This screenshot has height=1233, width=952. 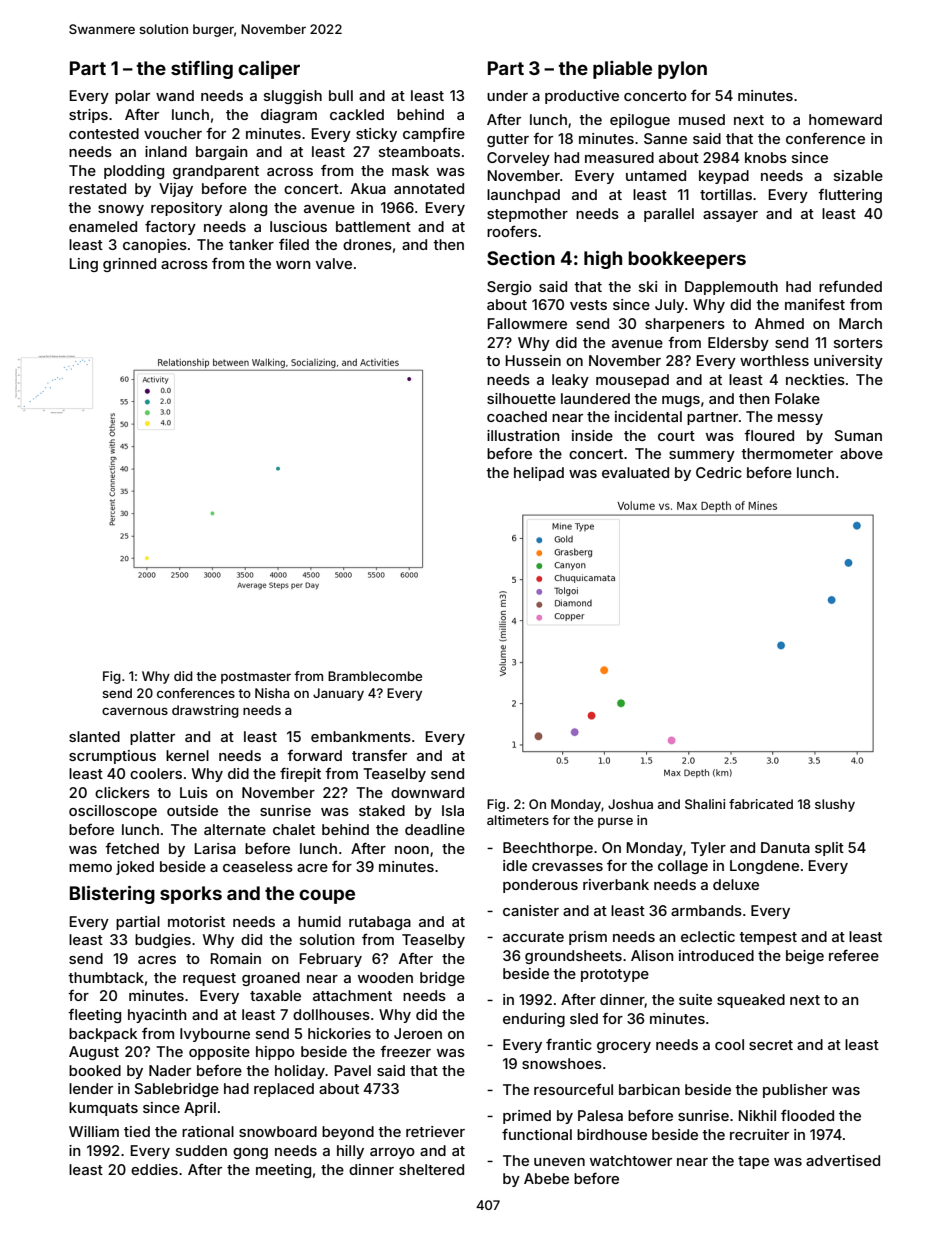 I want to click on worn, so click(x=293, y=265).
